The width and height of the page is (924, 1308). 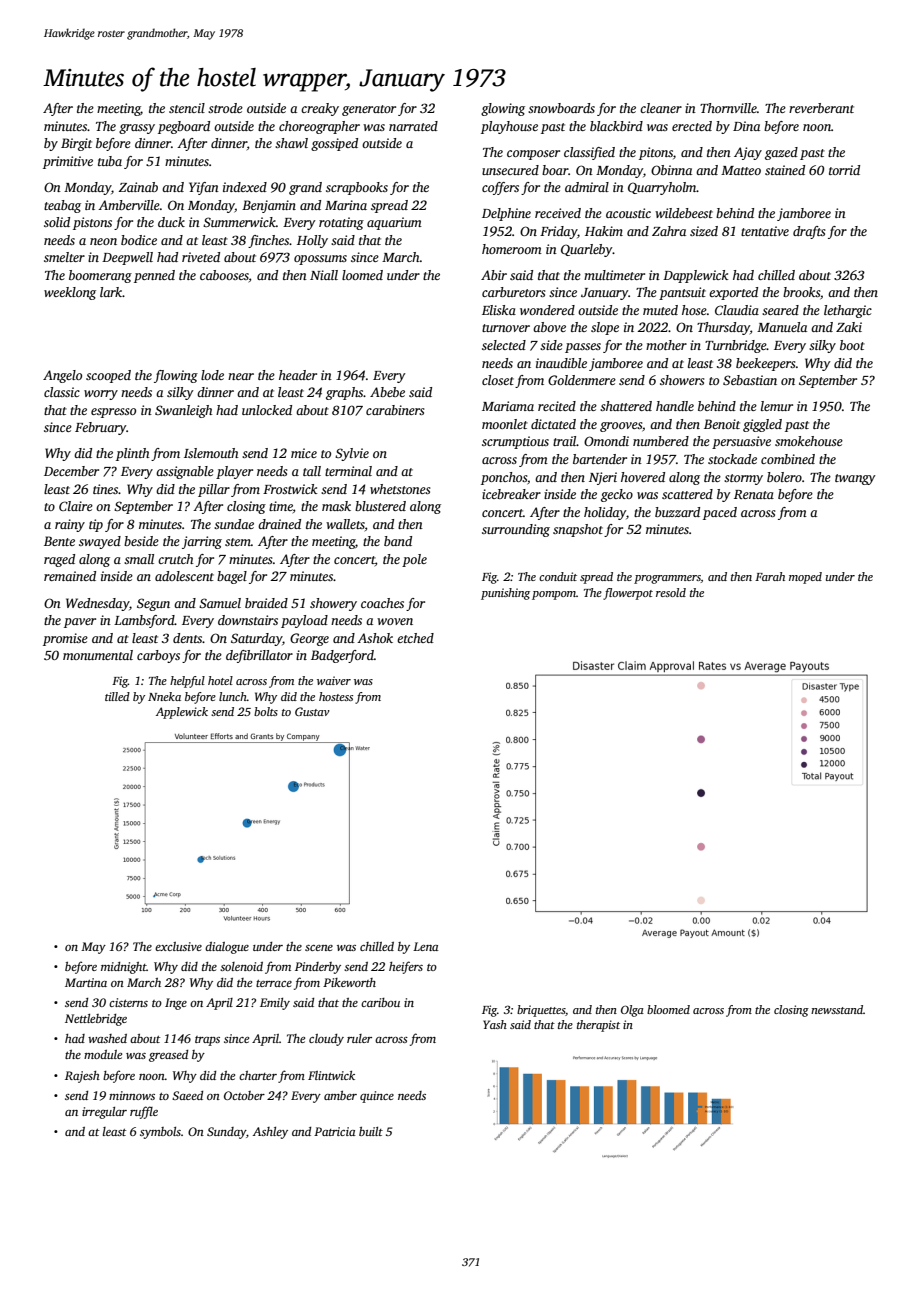 I want to click on received, so click(x=558, y=213).
